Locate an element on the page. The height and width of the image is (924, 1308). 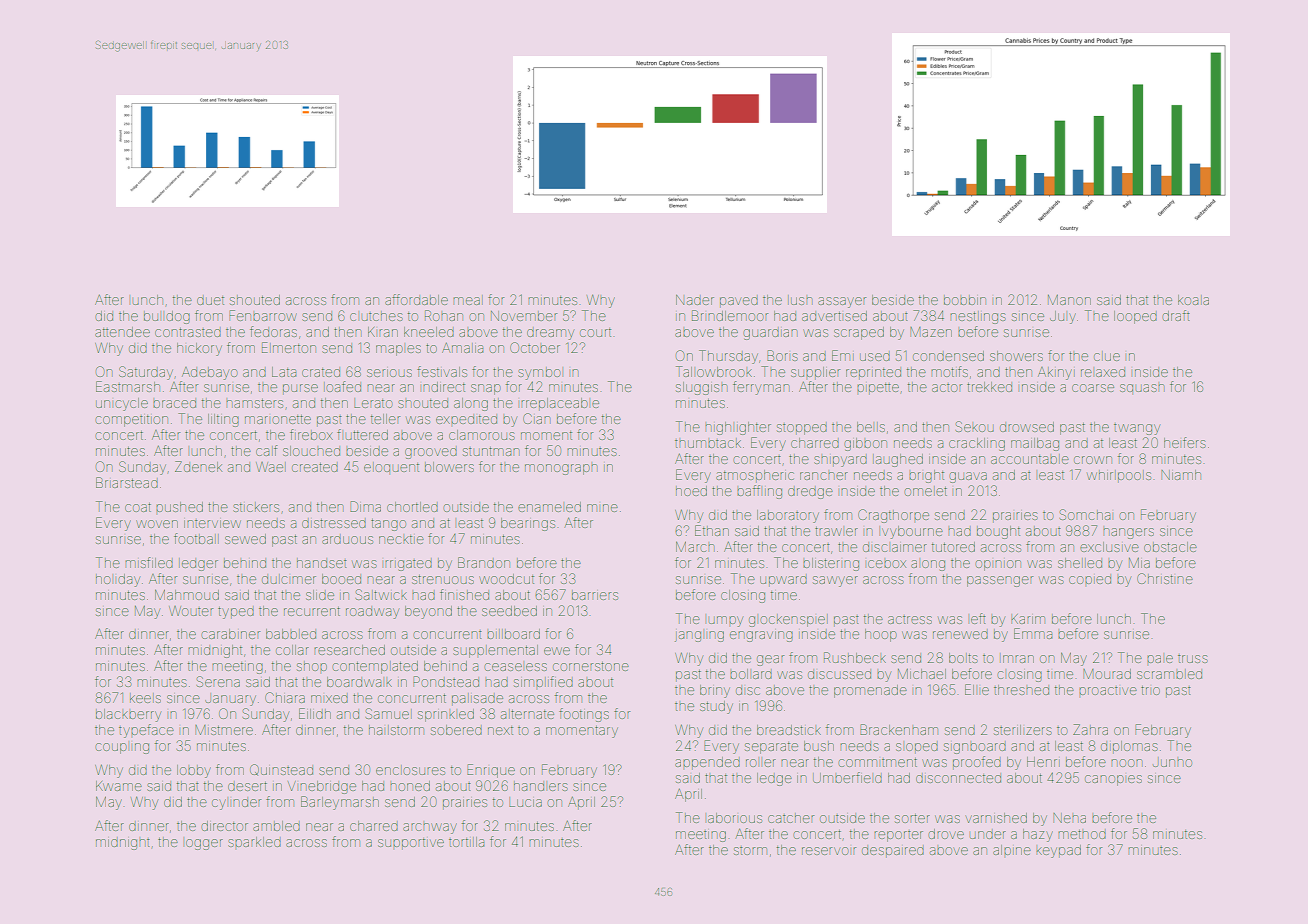
looped is located at coordinates (1135, 317).
